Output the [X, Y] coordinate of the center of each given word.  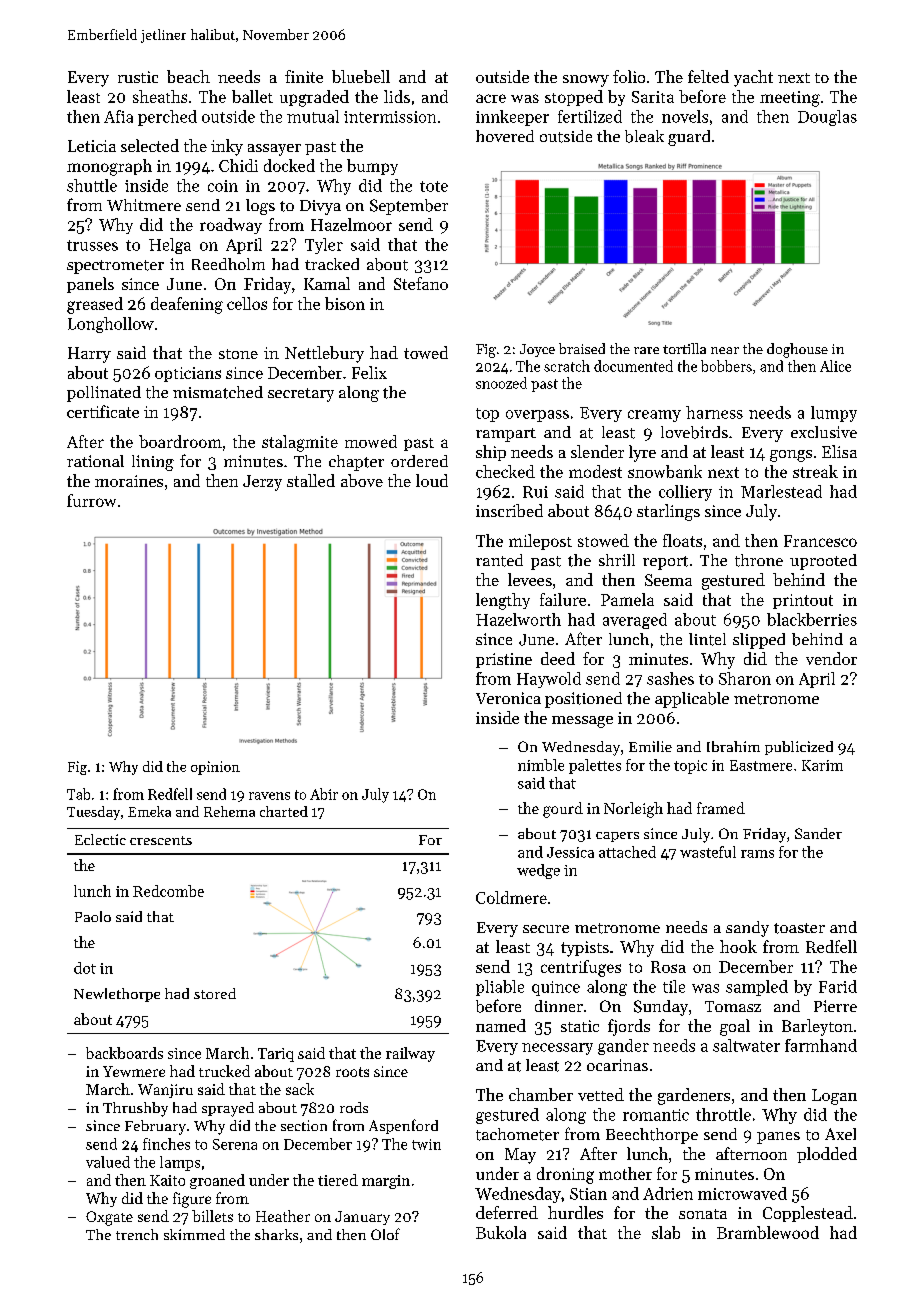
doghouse [797, 350]
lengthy [503, 601]
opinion [215, 768]
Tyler [324, 246]
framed [721, 808]
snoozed [501, 383]
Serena [235, 1144]
